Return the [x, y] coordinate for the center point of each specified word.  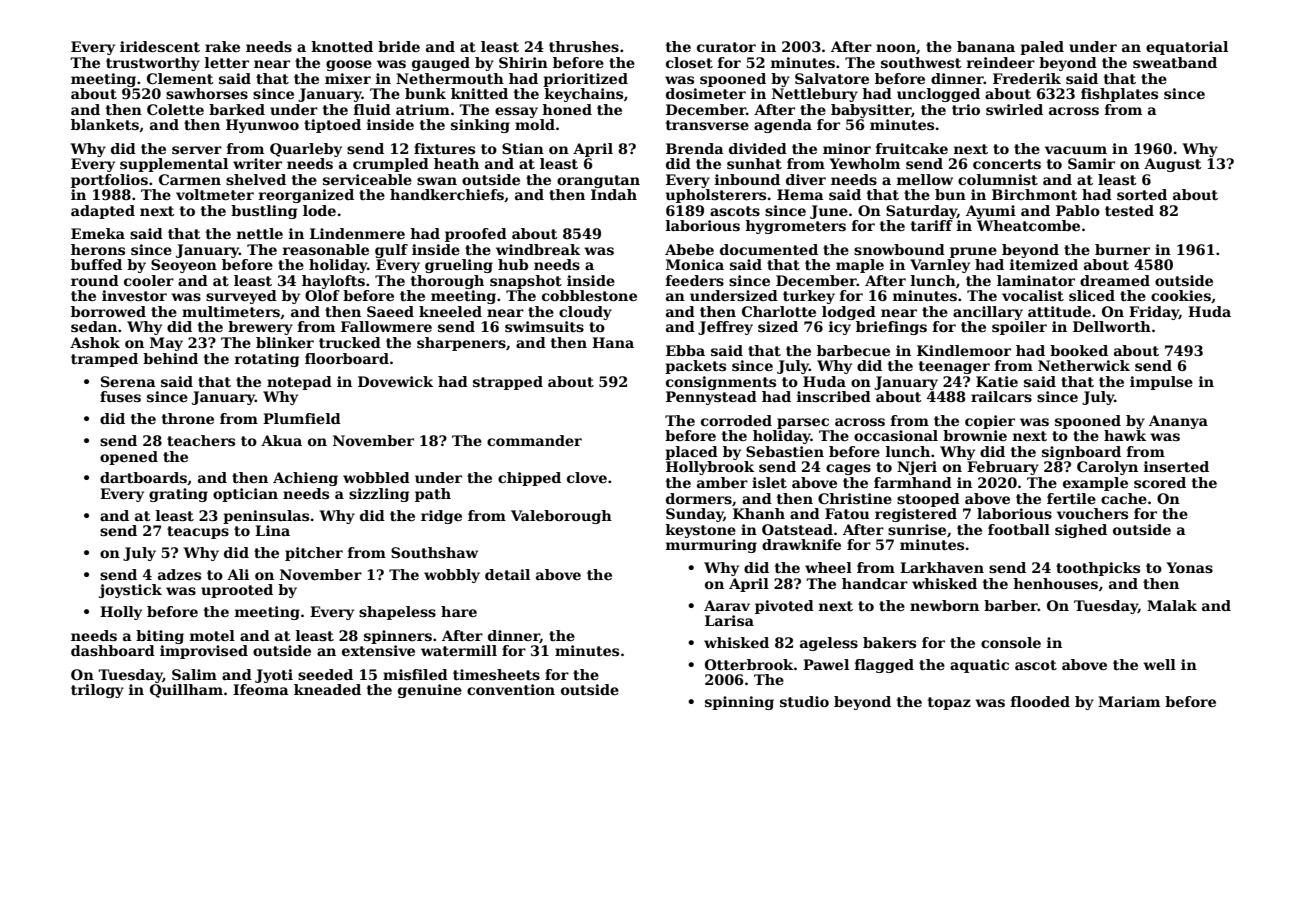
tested [1129, 210]
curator [726, 47]
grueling [459, 266]
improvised [204, 652]
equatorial [1187, 48]
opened [129, 458]
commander [534, 440]
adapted [103, 212]
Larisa [729, 620]
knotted [342, 46]
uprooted [237, 591]
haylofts [333, 282]
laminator [1036, 280]
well [1159, 664]
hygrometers [795, 227]
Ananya [1178, 422]
